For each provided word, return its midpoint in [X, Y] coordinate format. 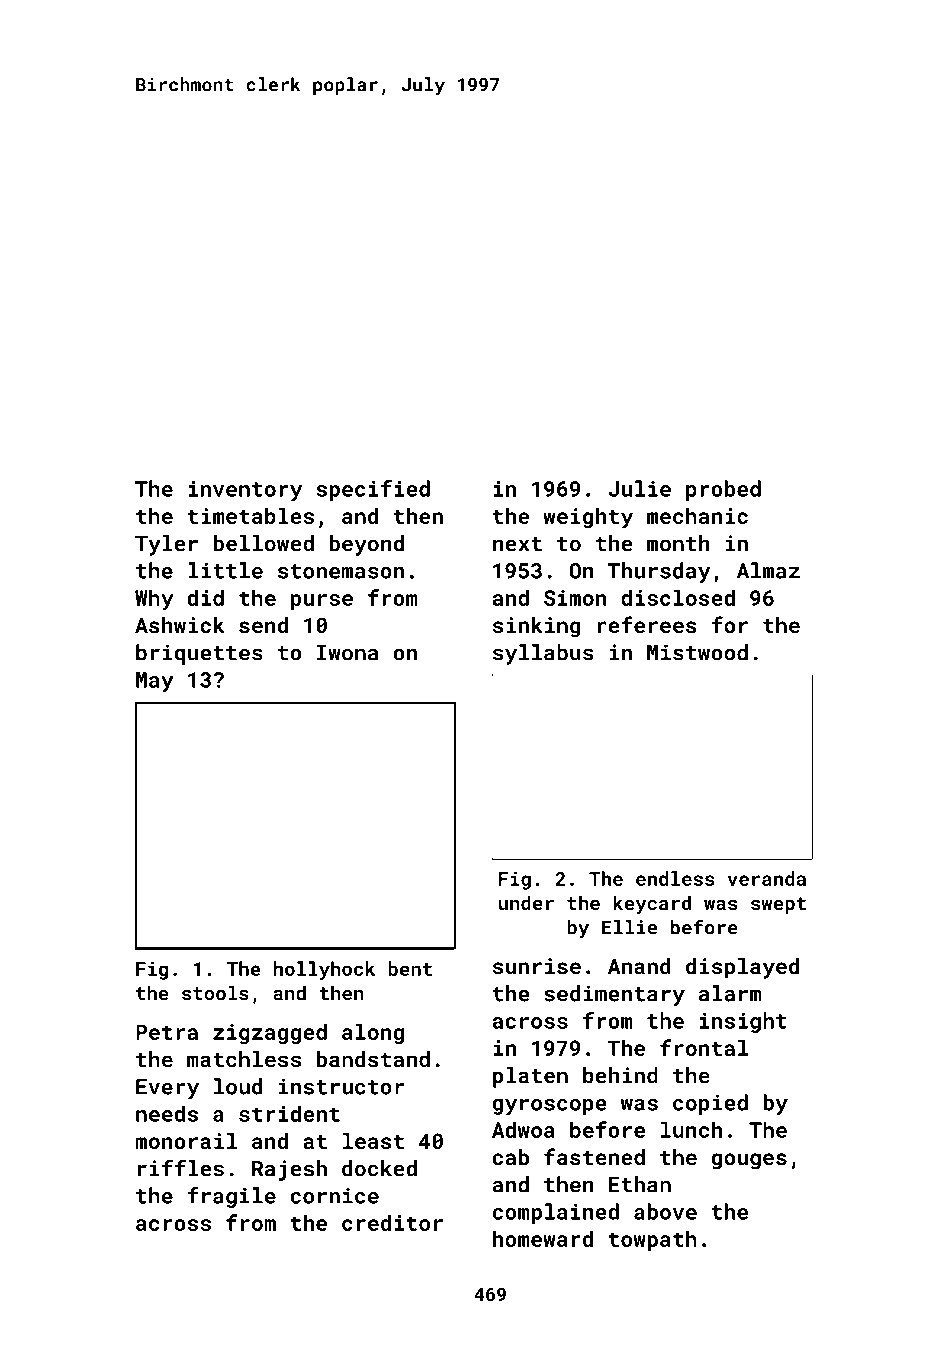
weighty [588, 518]
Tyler [166, 545]
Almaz [768, 570]
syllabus [543, 654]
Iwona [347, 653]
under [526, 902]
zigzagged [270, 1034]
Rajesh [289, 1170]
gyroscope [550, 1107]
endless [675, 878]
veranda [767, 878]
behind [620, 1075]
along [373, 1034]
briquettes [199, 654]
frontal [704, 1047]
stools [215, 993]
